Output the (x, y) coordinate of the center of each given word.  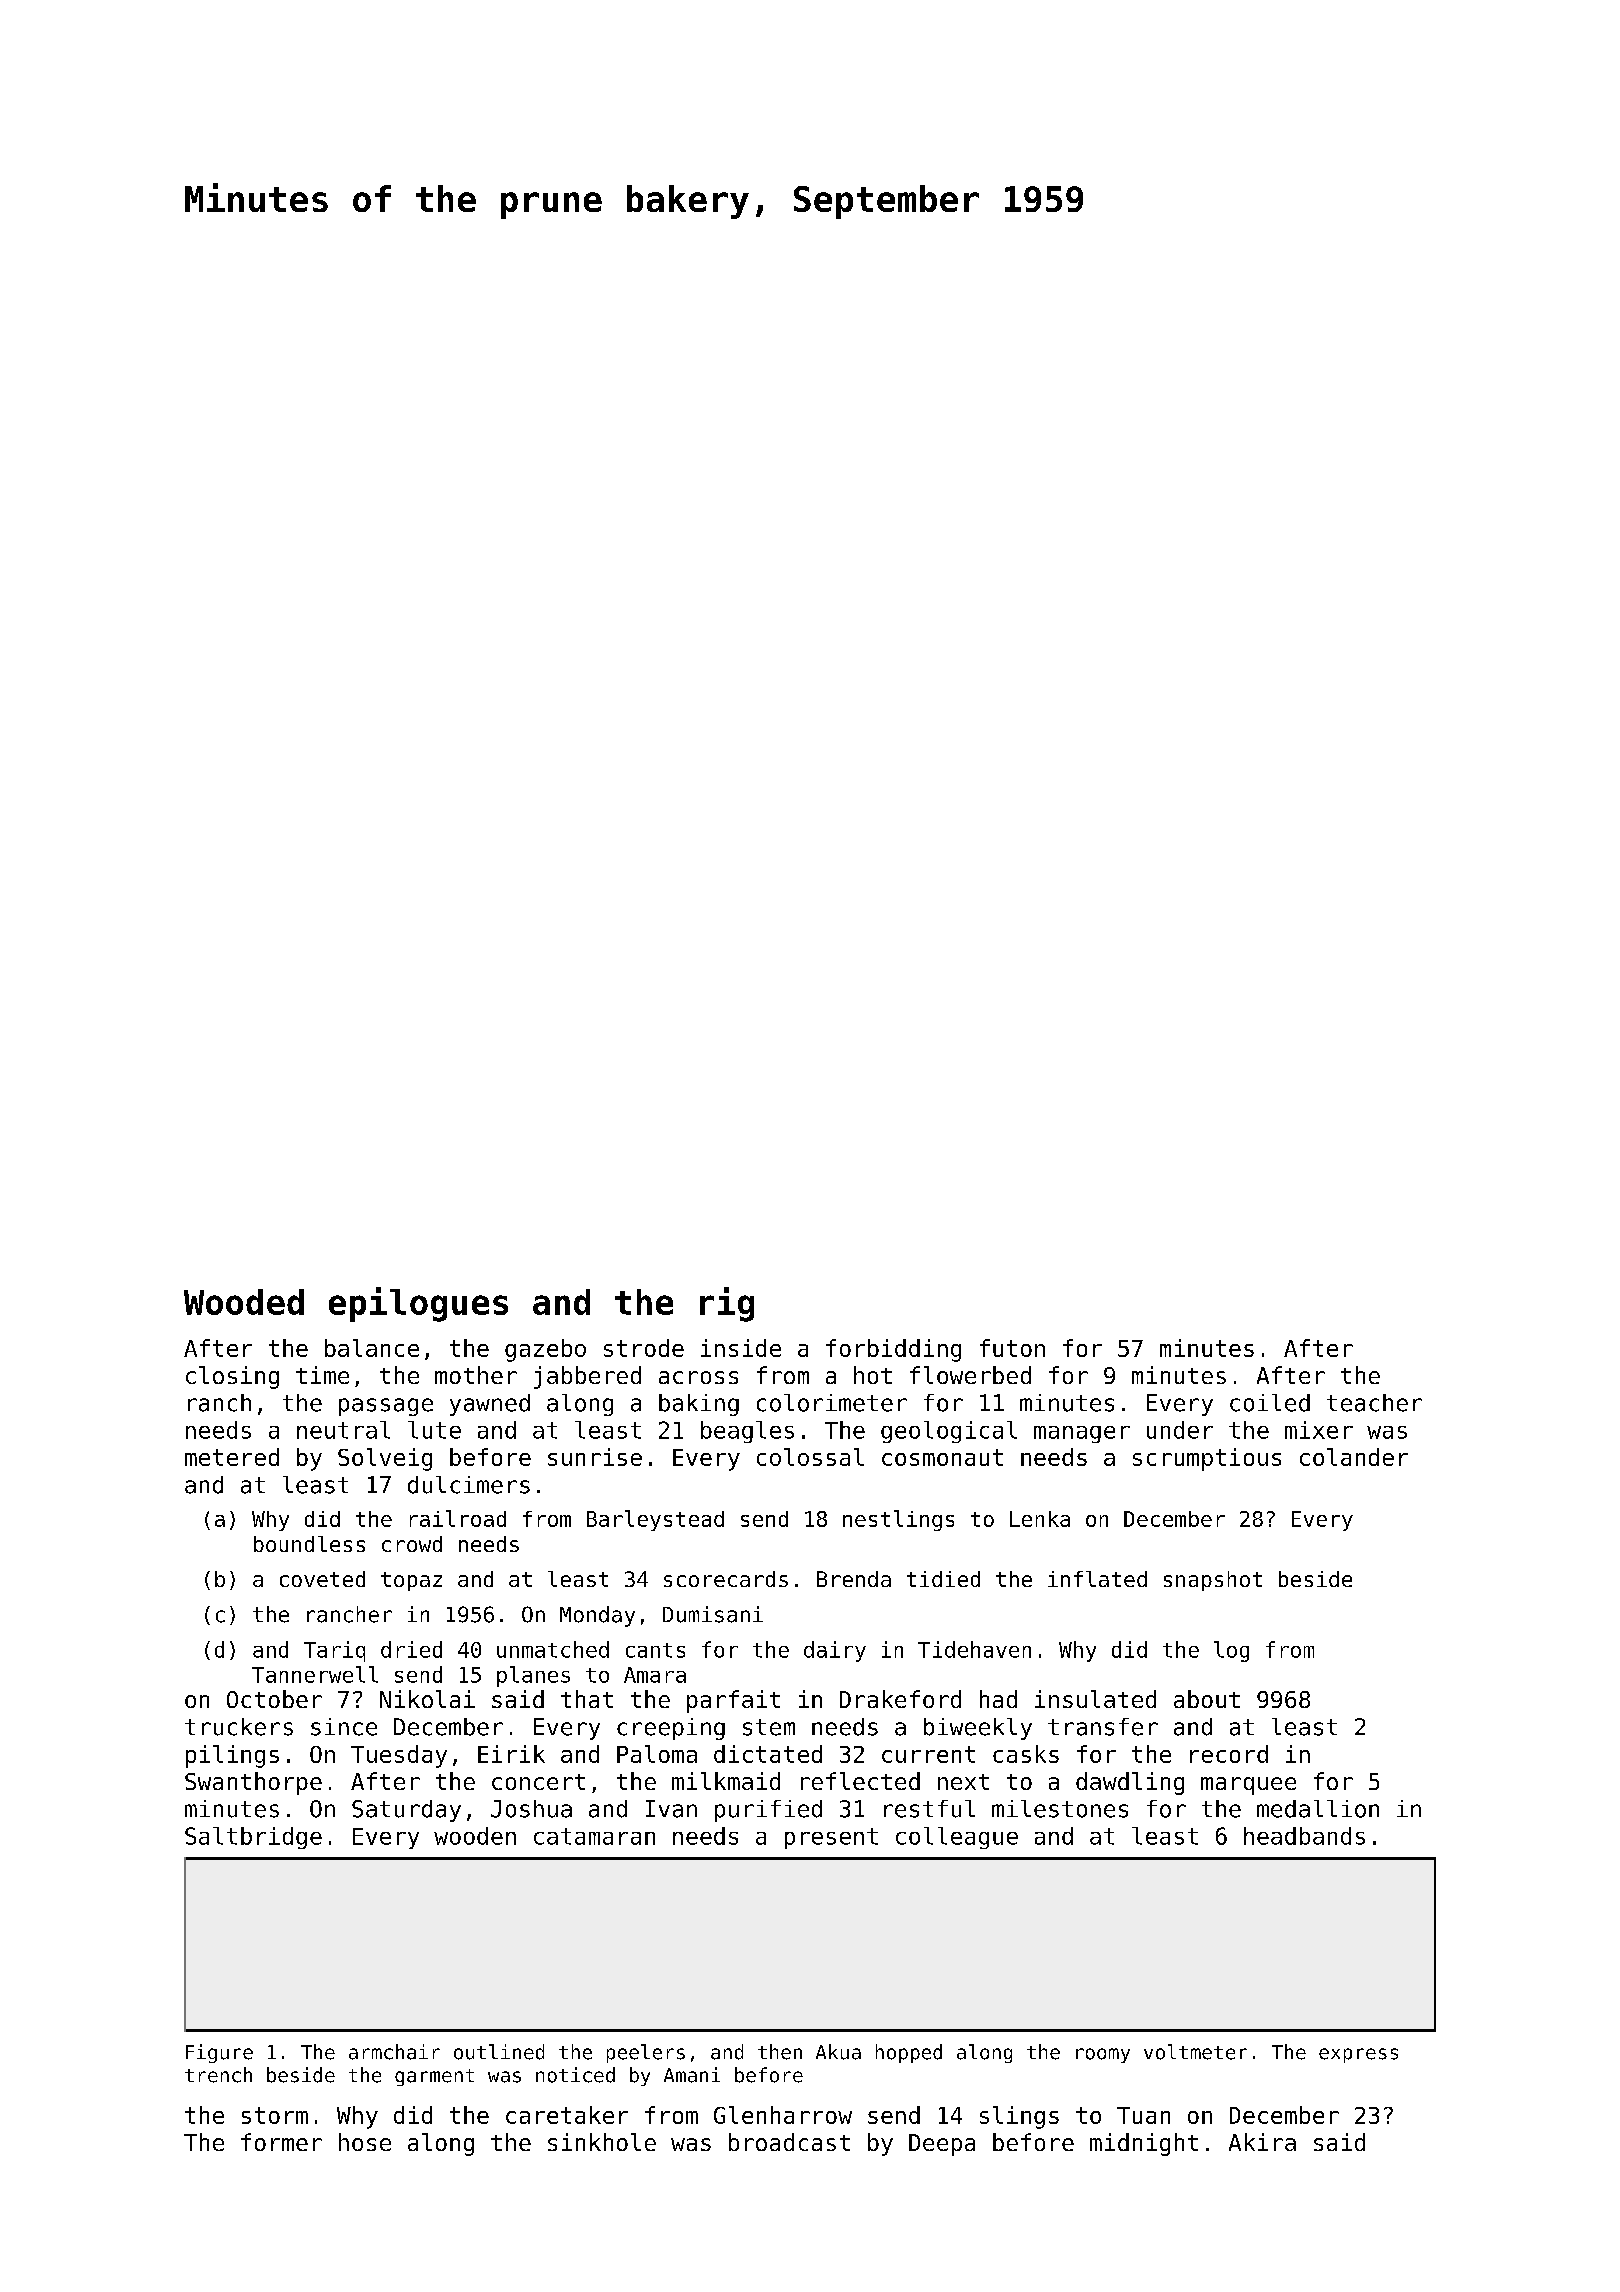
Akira (1262, 2142)
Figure (219, 2053)
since (344, 1727)
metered (232, 1457)
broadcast (789, 2142)
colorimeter (832, 1403)
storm (275, 2115)
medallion (1318, 1809)
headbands (1304, 1836)
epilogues (418, 1304)
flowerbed (970, 1375)
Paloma (657, 1754)
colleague (957, 1838)
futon (1012, 1348)
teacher (1374, 1403)
